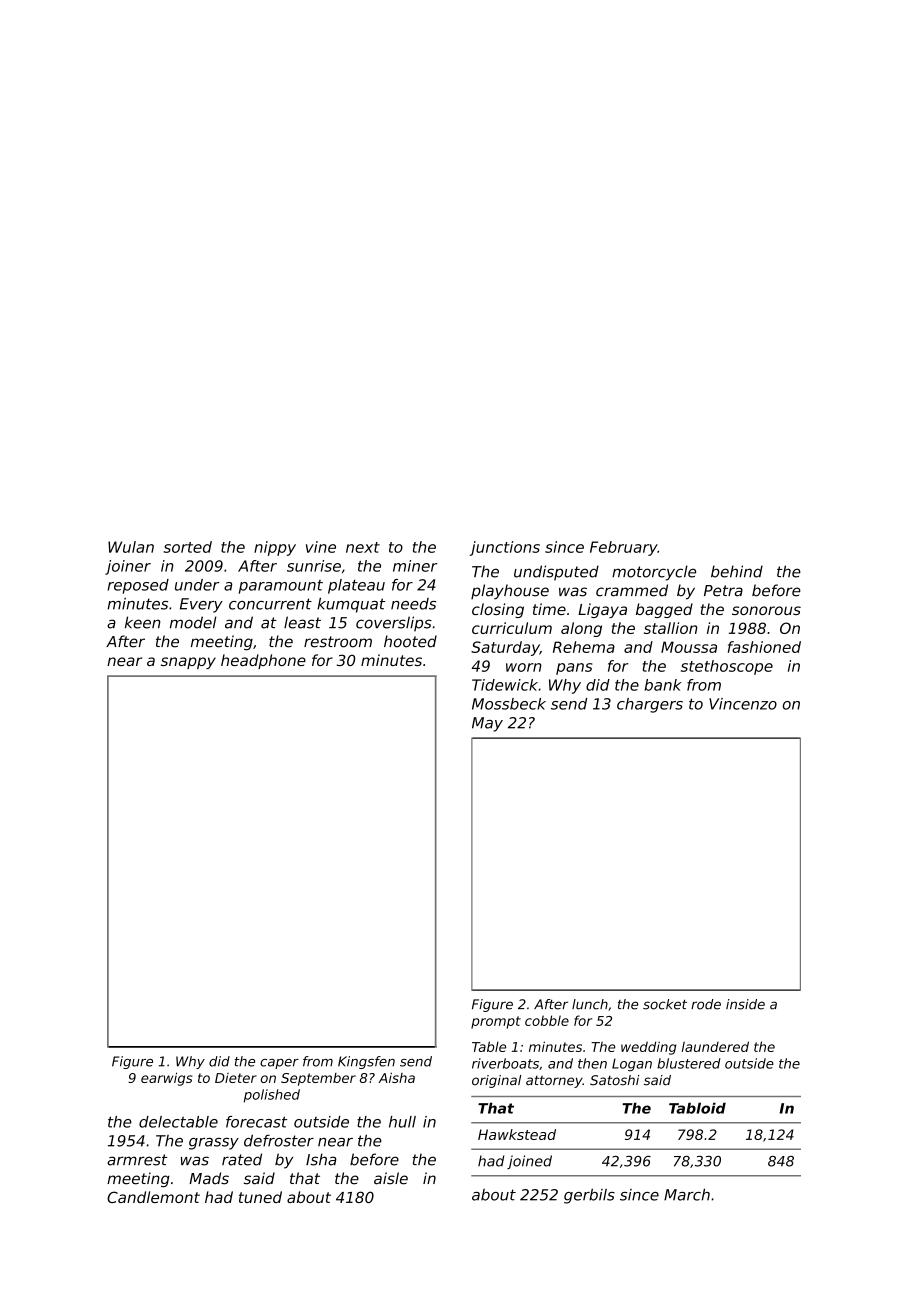 The image size is (908, 1316). I want to click on tuned, so click(260, 1197).
